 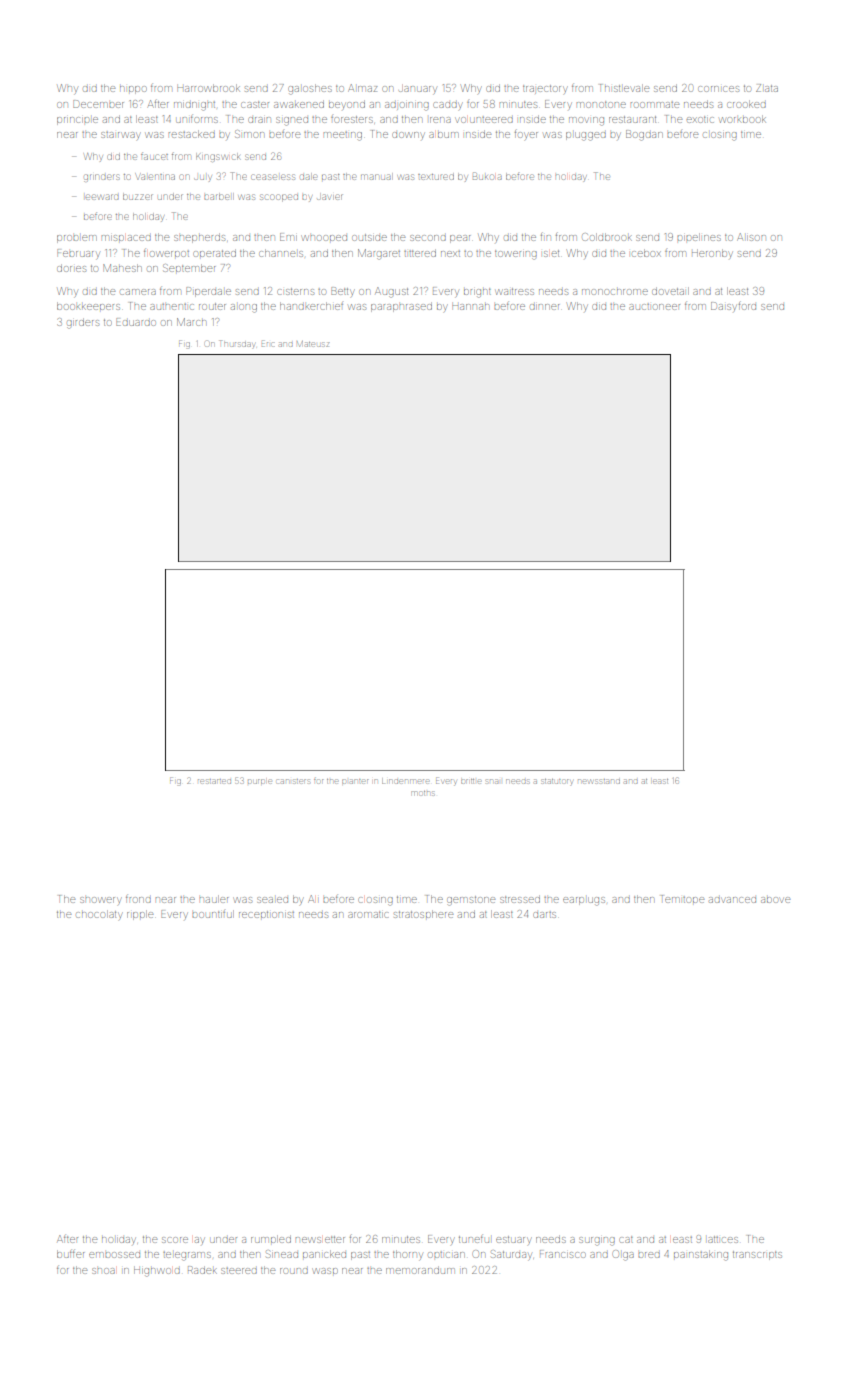 What do you see at coordinates (767, 88) in the screenshot?
I see `Zlata` at bounding box center [767, 88].
